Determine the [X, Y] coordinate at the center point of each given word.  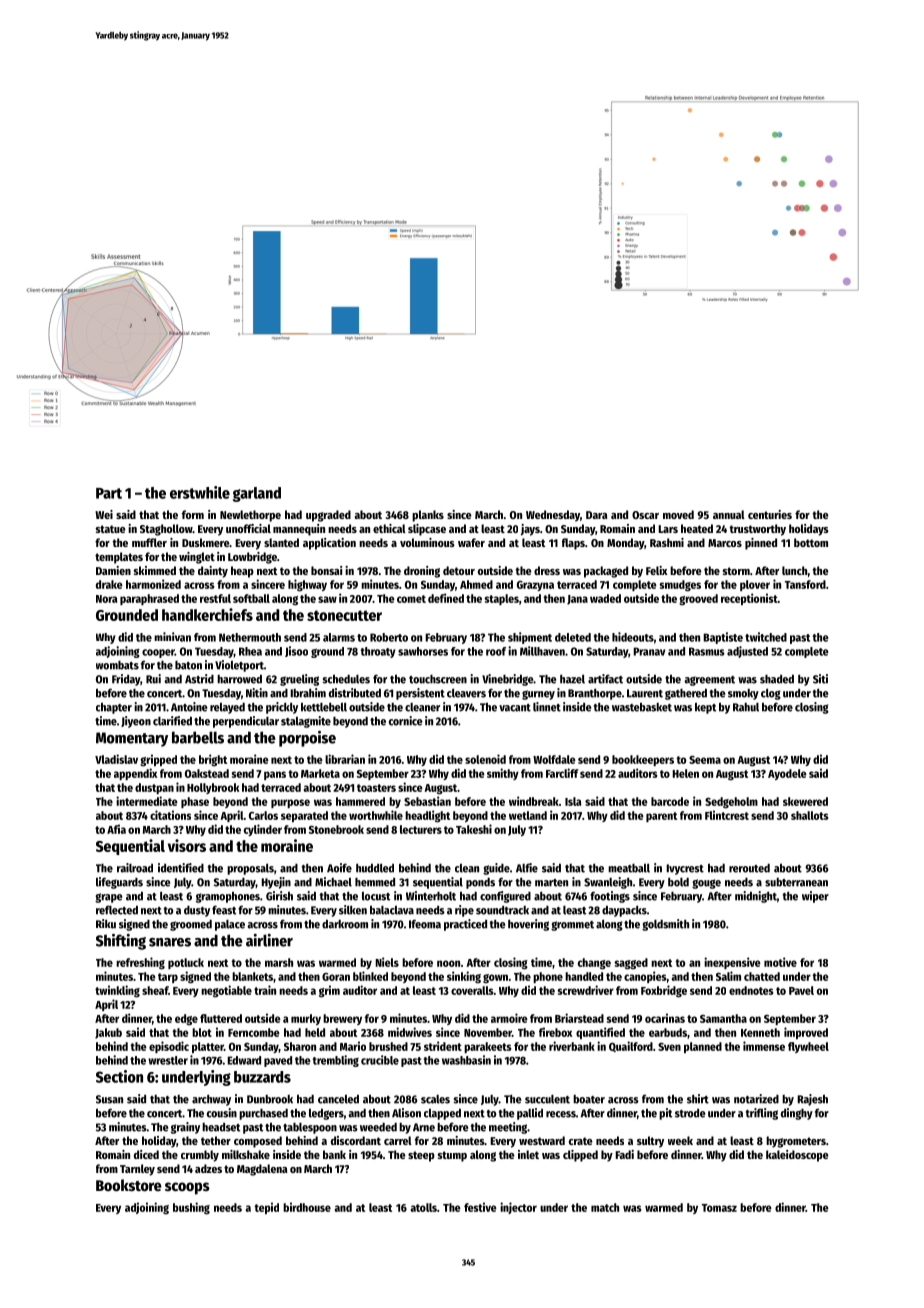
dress [547, 570]
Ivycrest [685, 869]
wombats [117, 665]
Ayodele [787, 774]
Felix [657, 570]
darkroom [345, 924]
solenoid [485, 759]
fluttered [221, 1018]
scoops [187, 1188]
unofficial [248, 528]
